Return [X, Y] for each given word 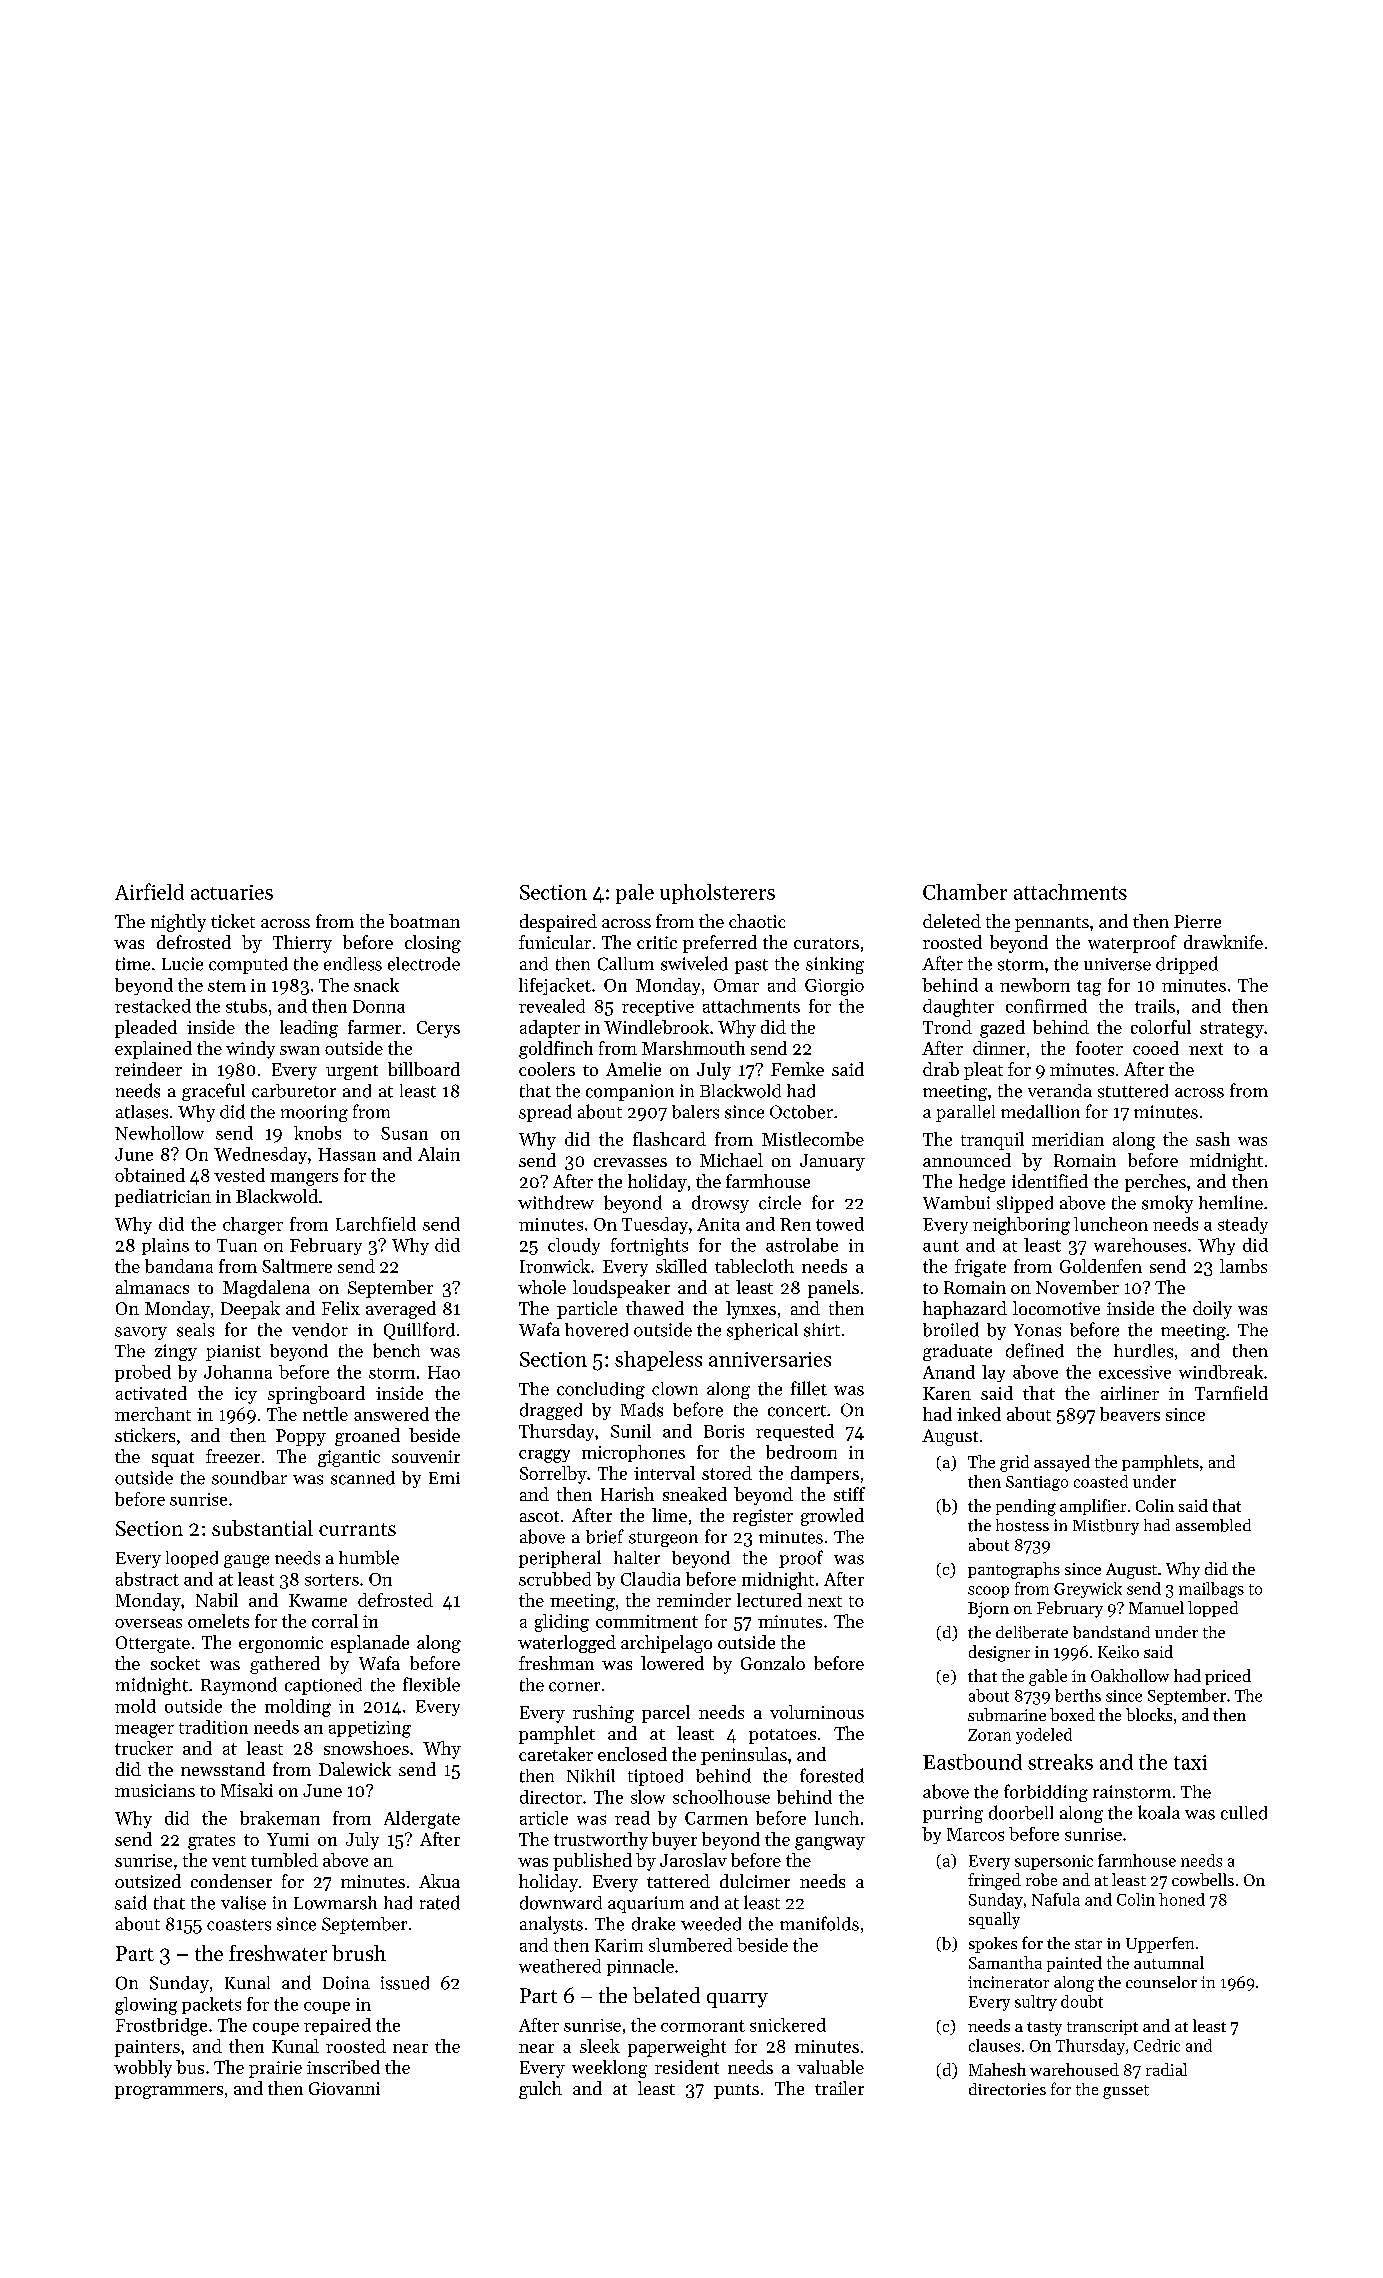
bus [190, 2067]
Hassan [347, 1154]
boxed [1072, 1714]
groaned [367, 1437]
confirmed [1046, 1006]
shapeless [658, 1361]
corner [574, 1687]
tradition [213, 1727]
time [133, 964]
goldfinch [556, 1050]
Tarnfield [1231, 1393]
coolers [547, 1069]
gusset [1126, 2092]
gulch [540, 2090]
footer [1099, 1048]
